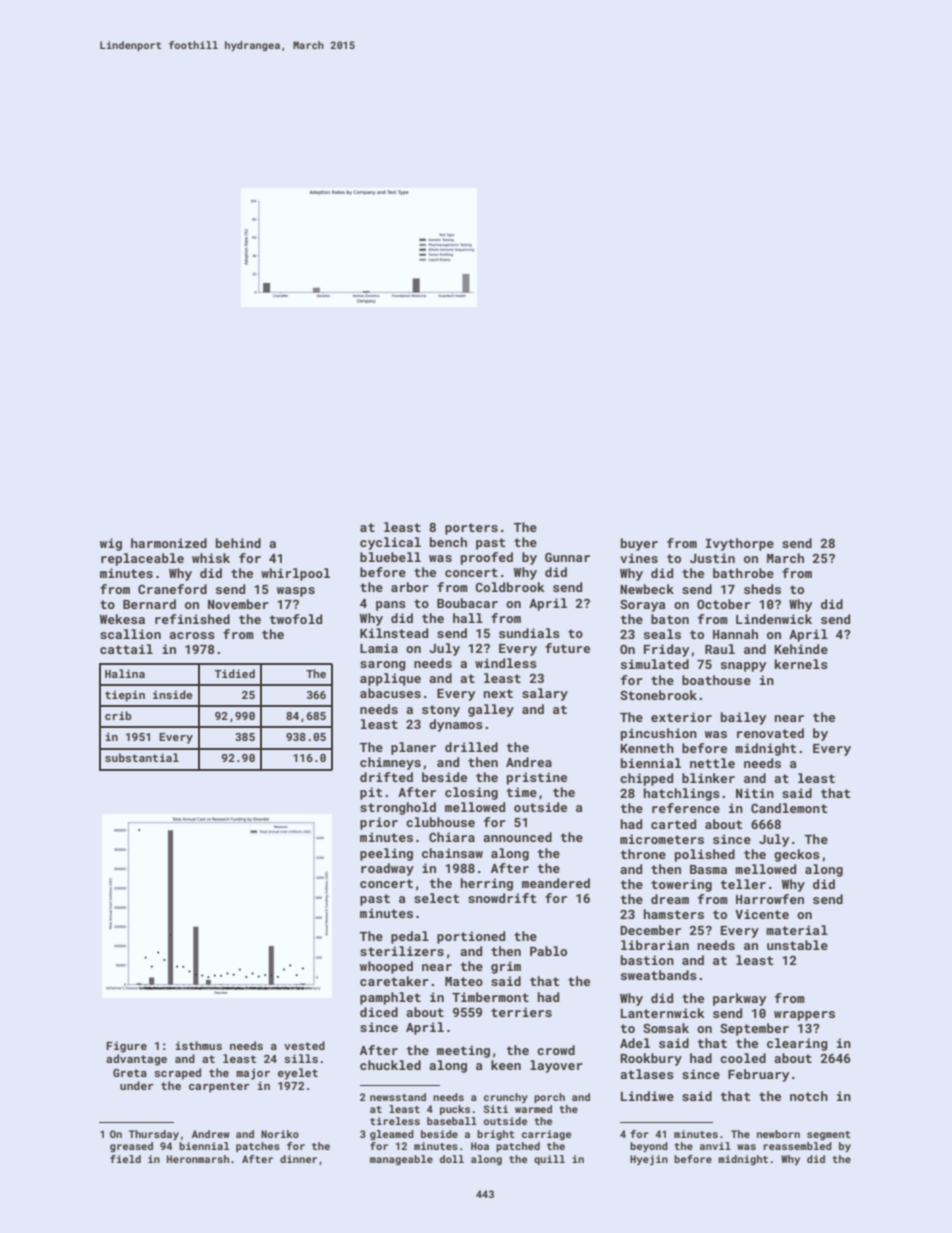 The height and width of the document is (1233, 952). I want to click on substantial, so click(142, 757).
